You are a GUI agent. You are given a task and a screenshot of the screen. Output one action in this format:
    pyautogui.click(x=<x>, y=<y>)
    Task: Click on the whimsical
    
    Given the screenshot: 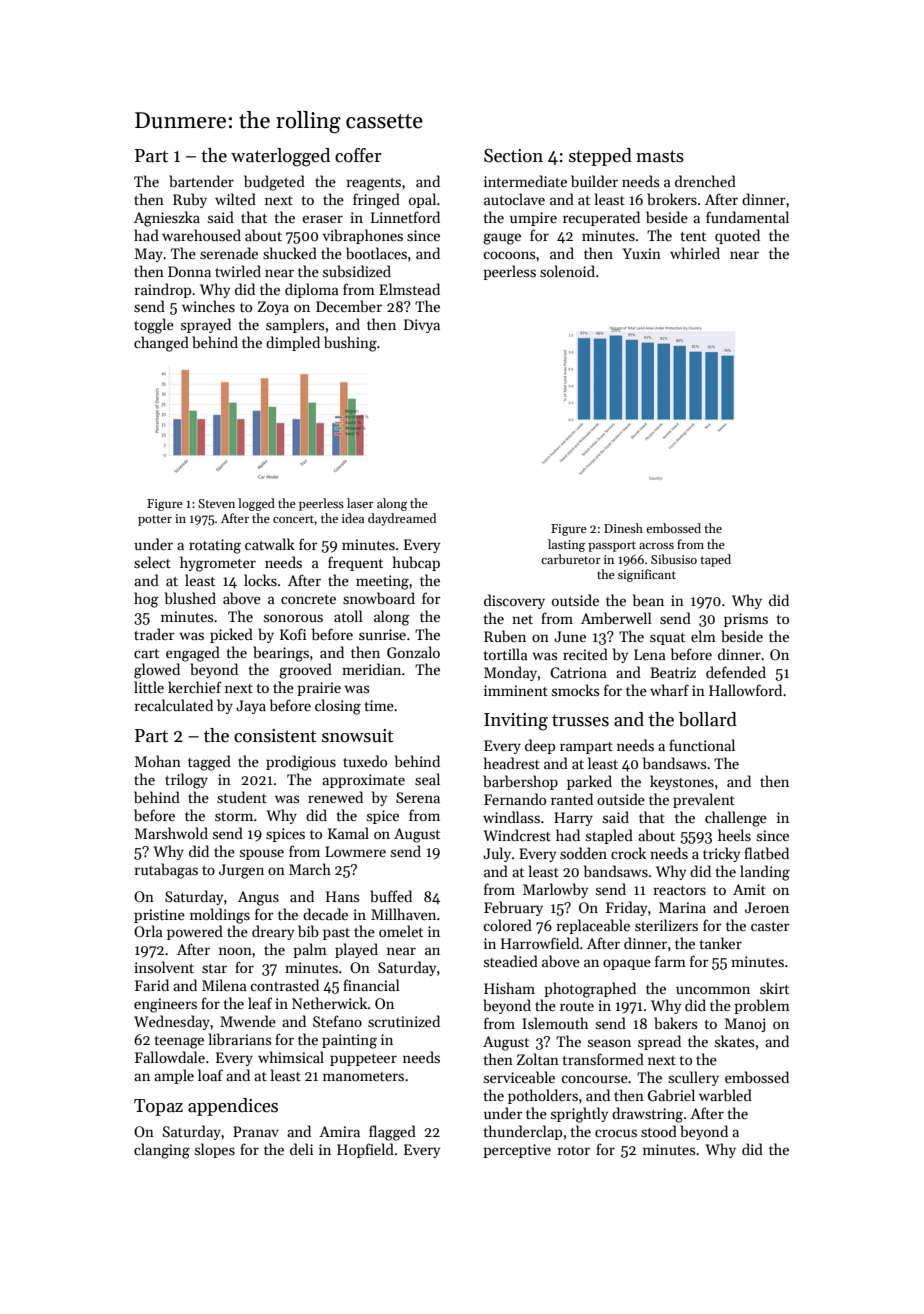 What is the action you would take?
    pyautogui.click(x=291, y=1057)
